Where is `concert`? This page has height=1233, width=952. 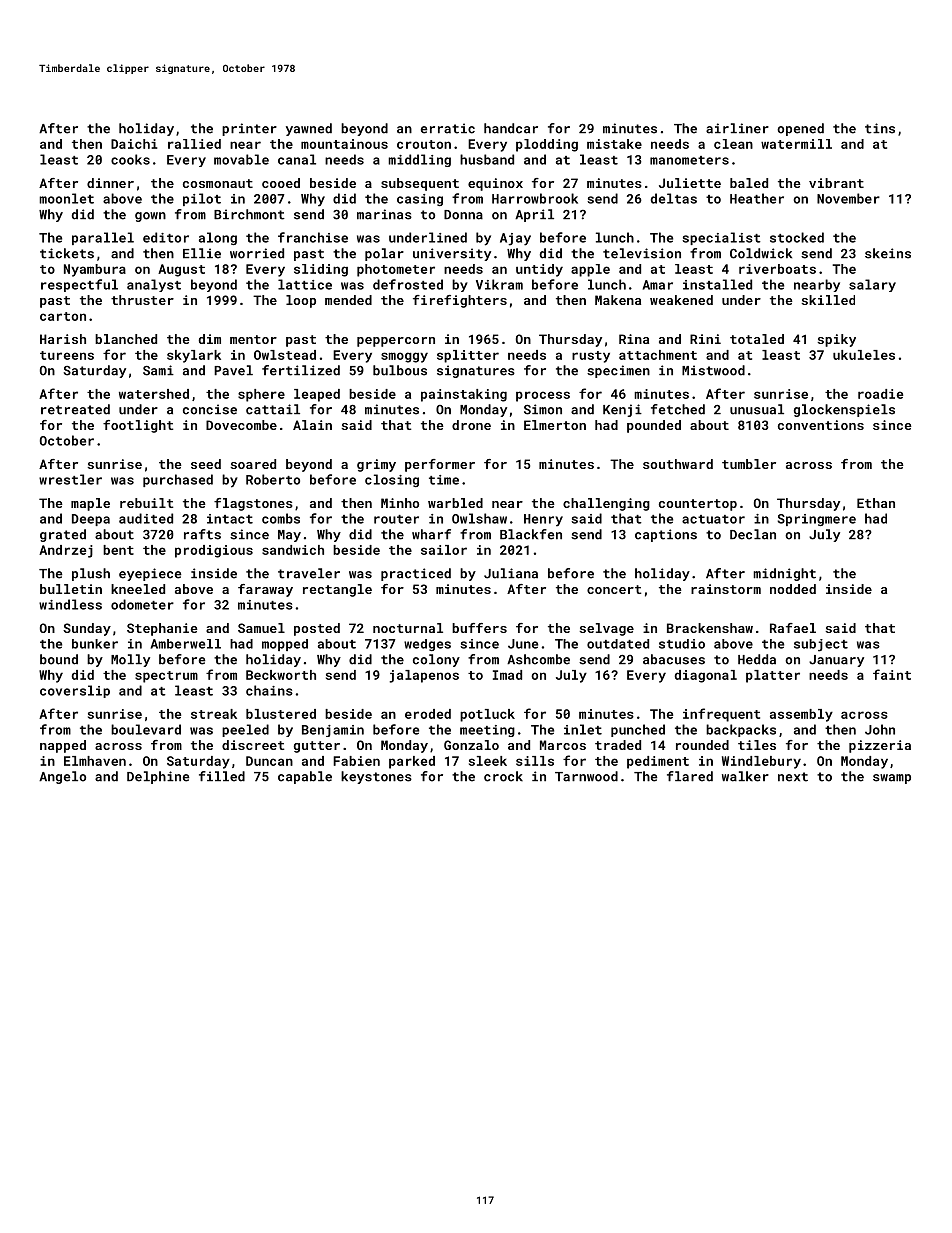 concert is located at coordinates (614, 589).
